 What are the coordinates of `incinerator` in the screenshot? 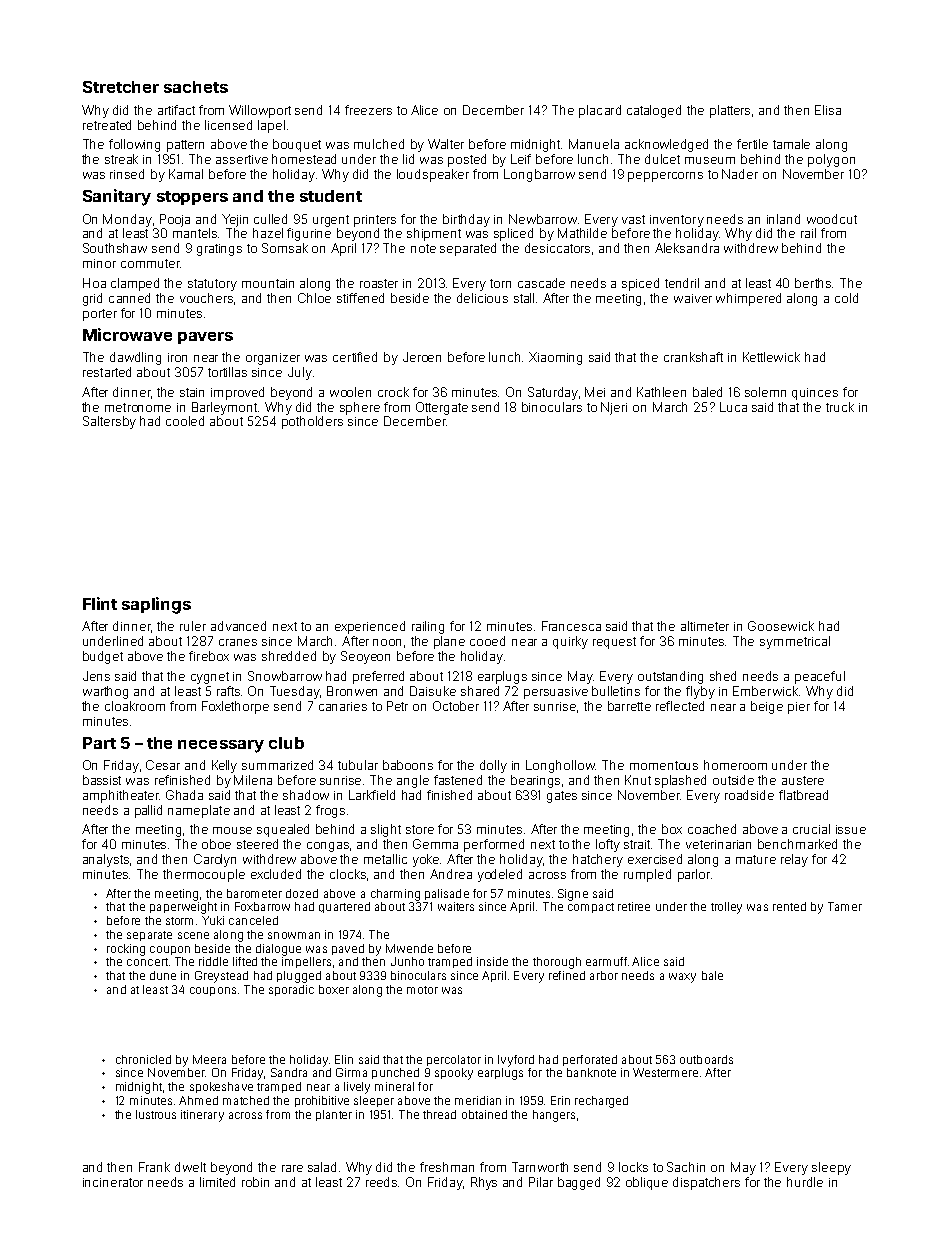 It's located at (113, 1182).
